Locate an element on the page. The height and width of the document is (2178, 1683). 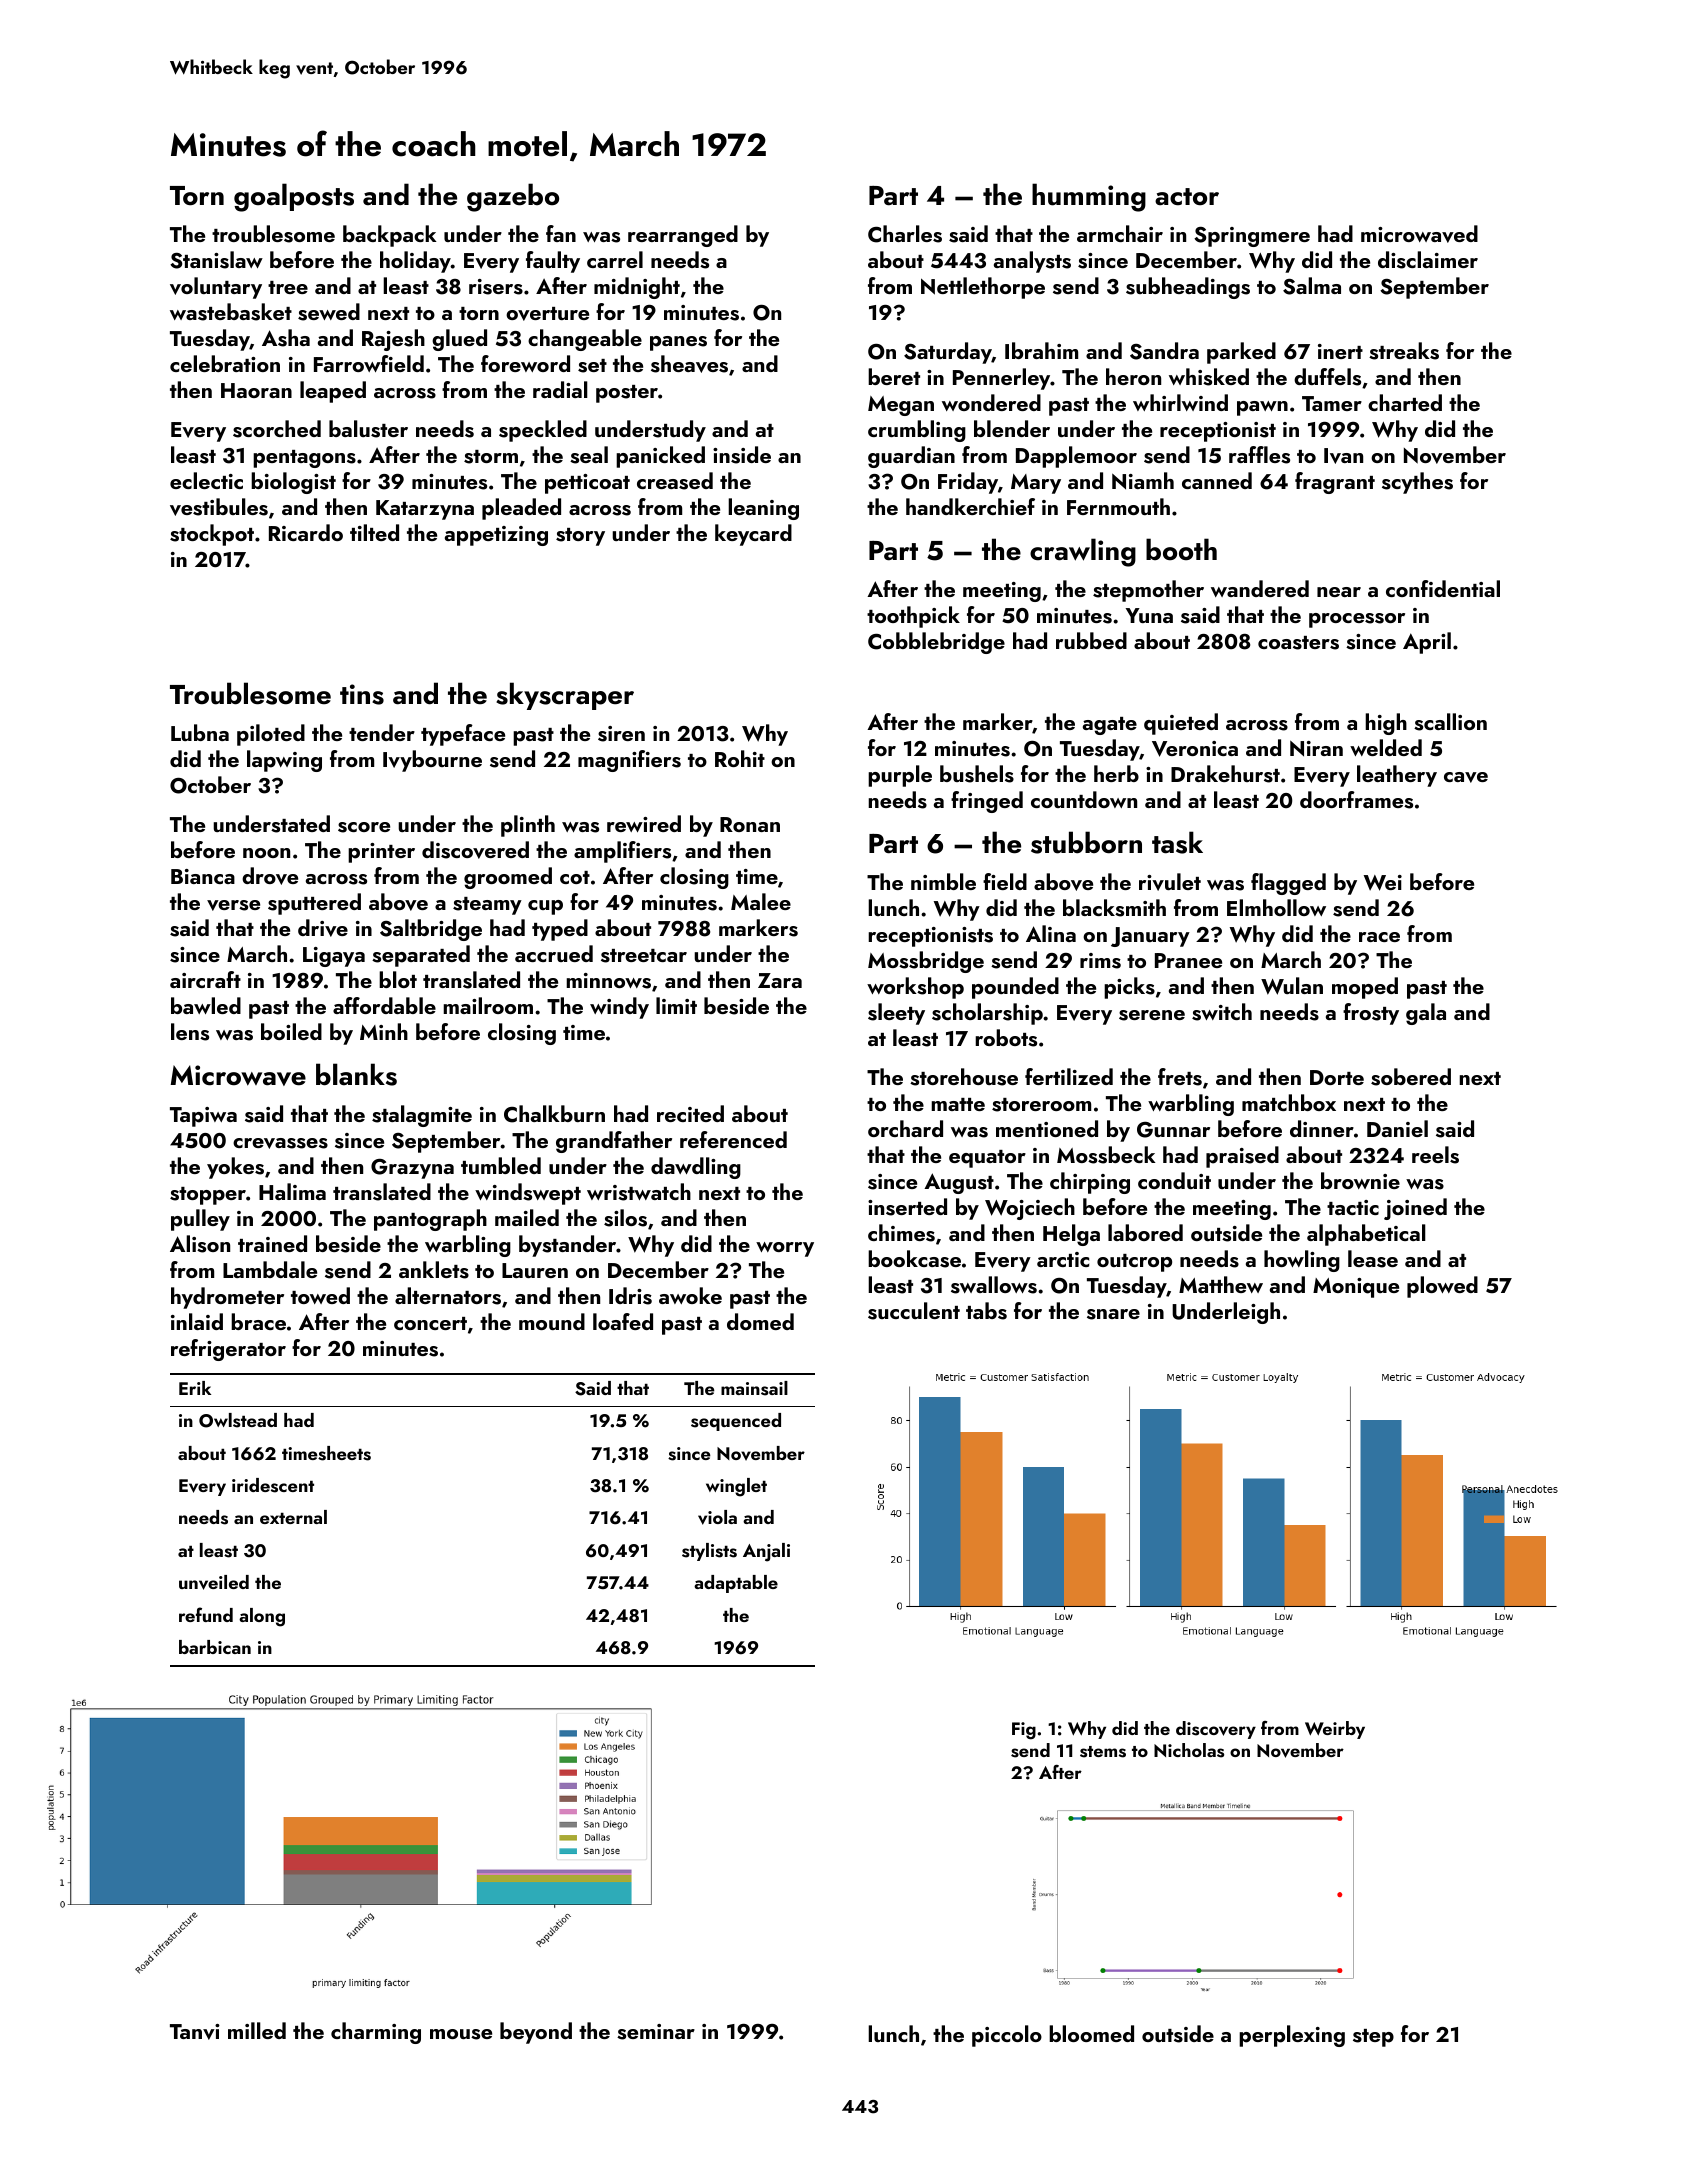
barbican is located at coordinates (215, 1647).
